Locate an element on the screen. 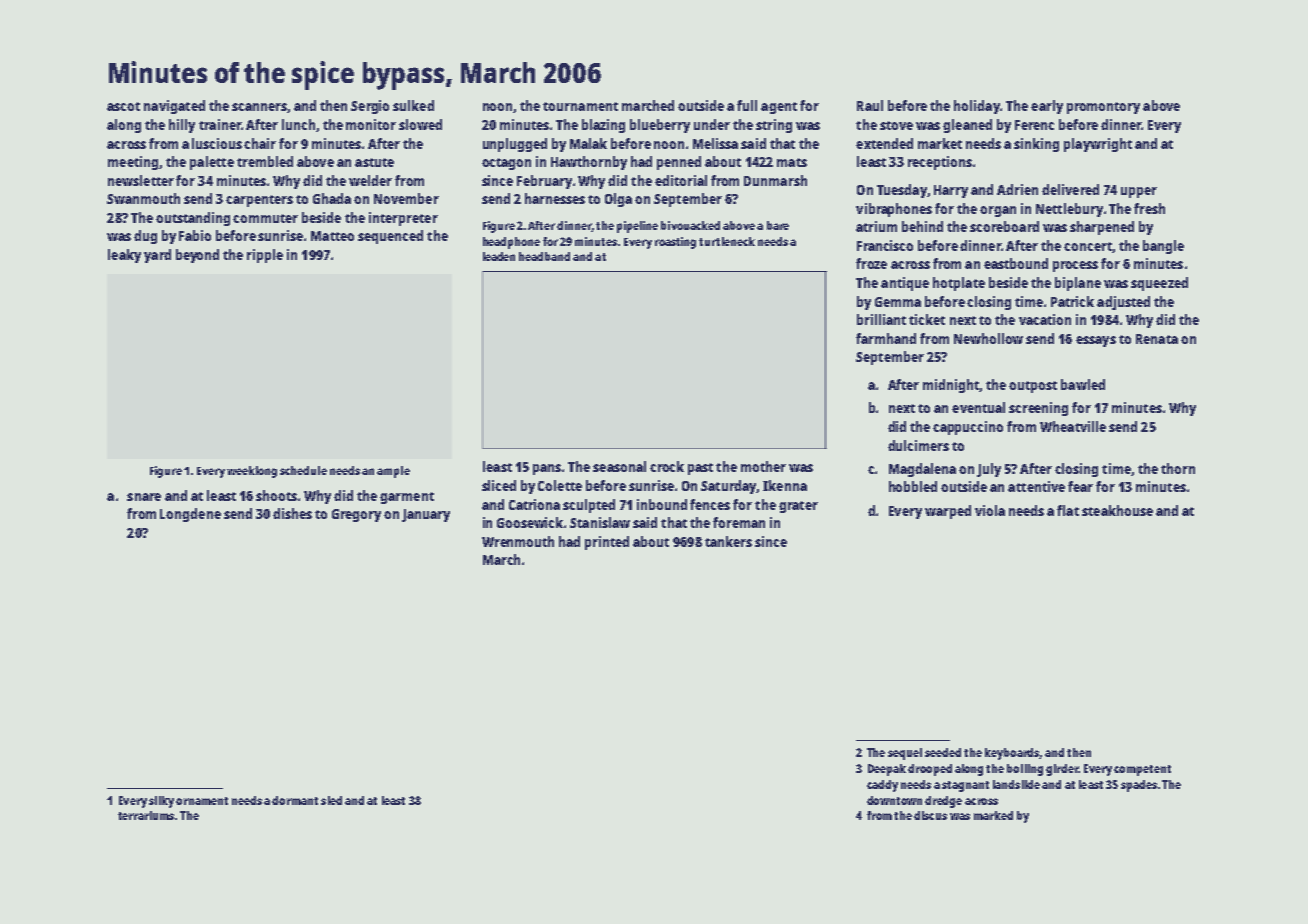  farmhand is located at coordinates (886, 338).
